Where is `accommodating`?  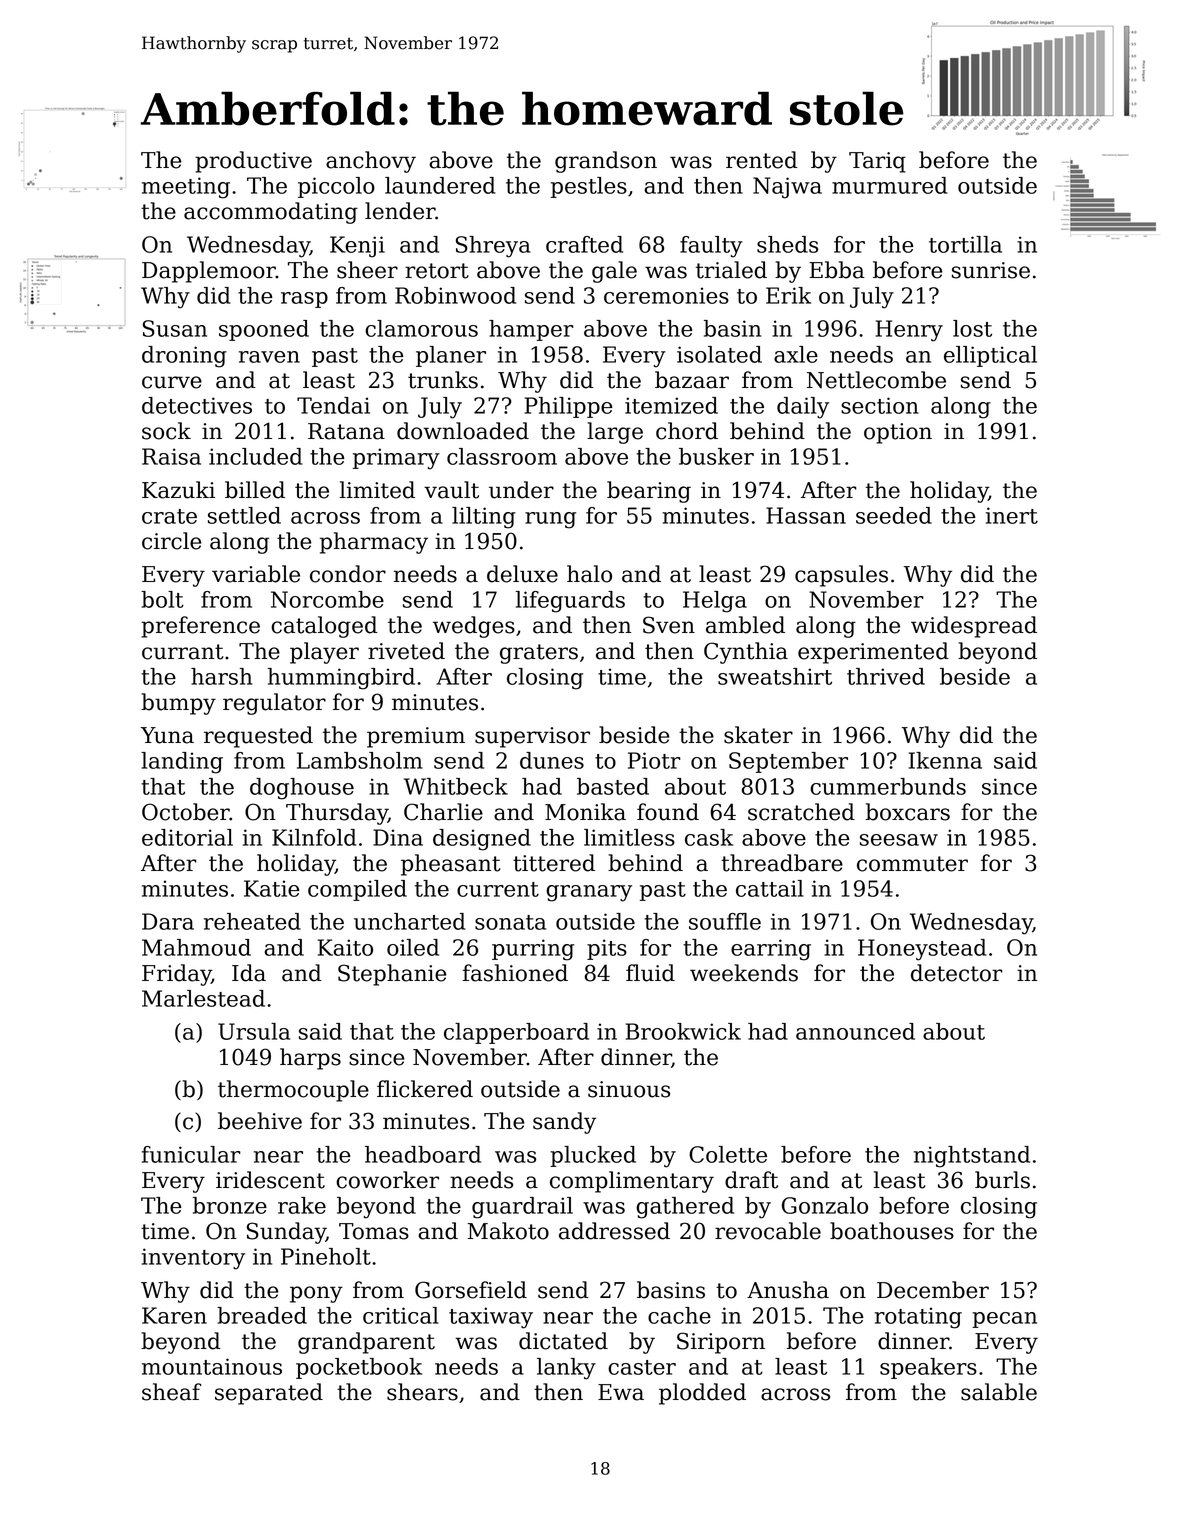 accommodating is located at coordinates (271, 213).
